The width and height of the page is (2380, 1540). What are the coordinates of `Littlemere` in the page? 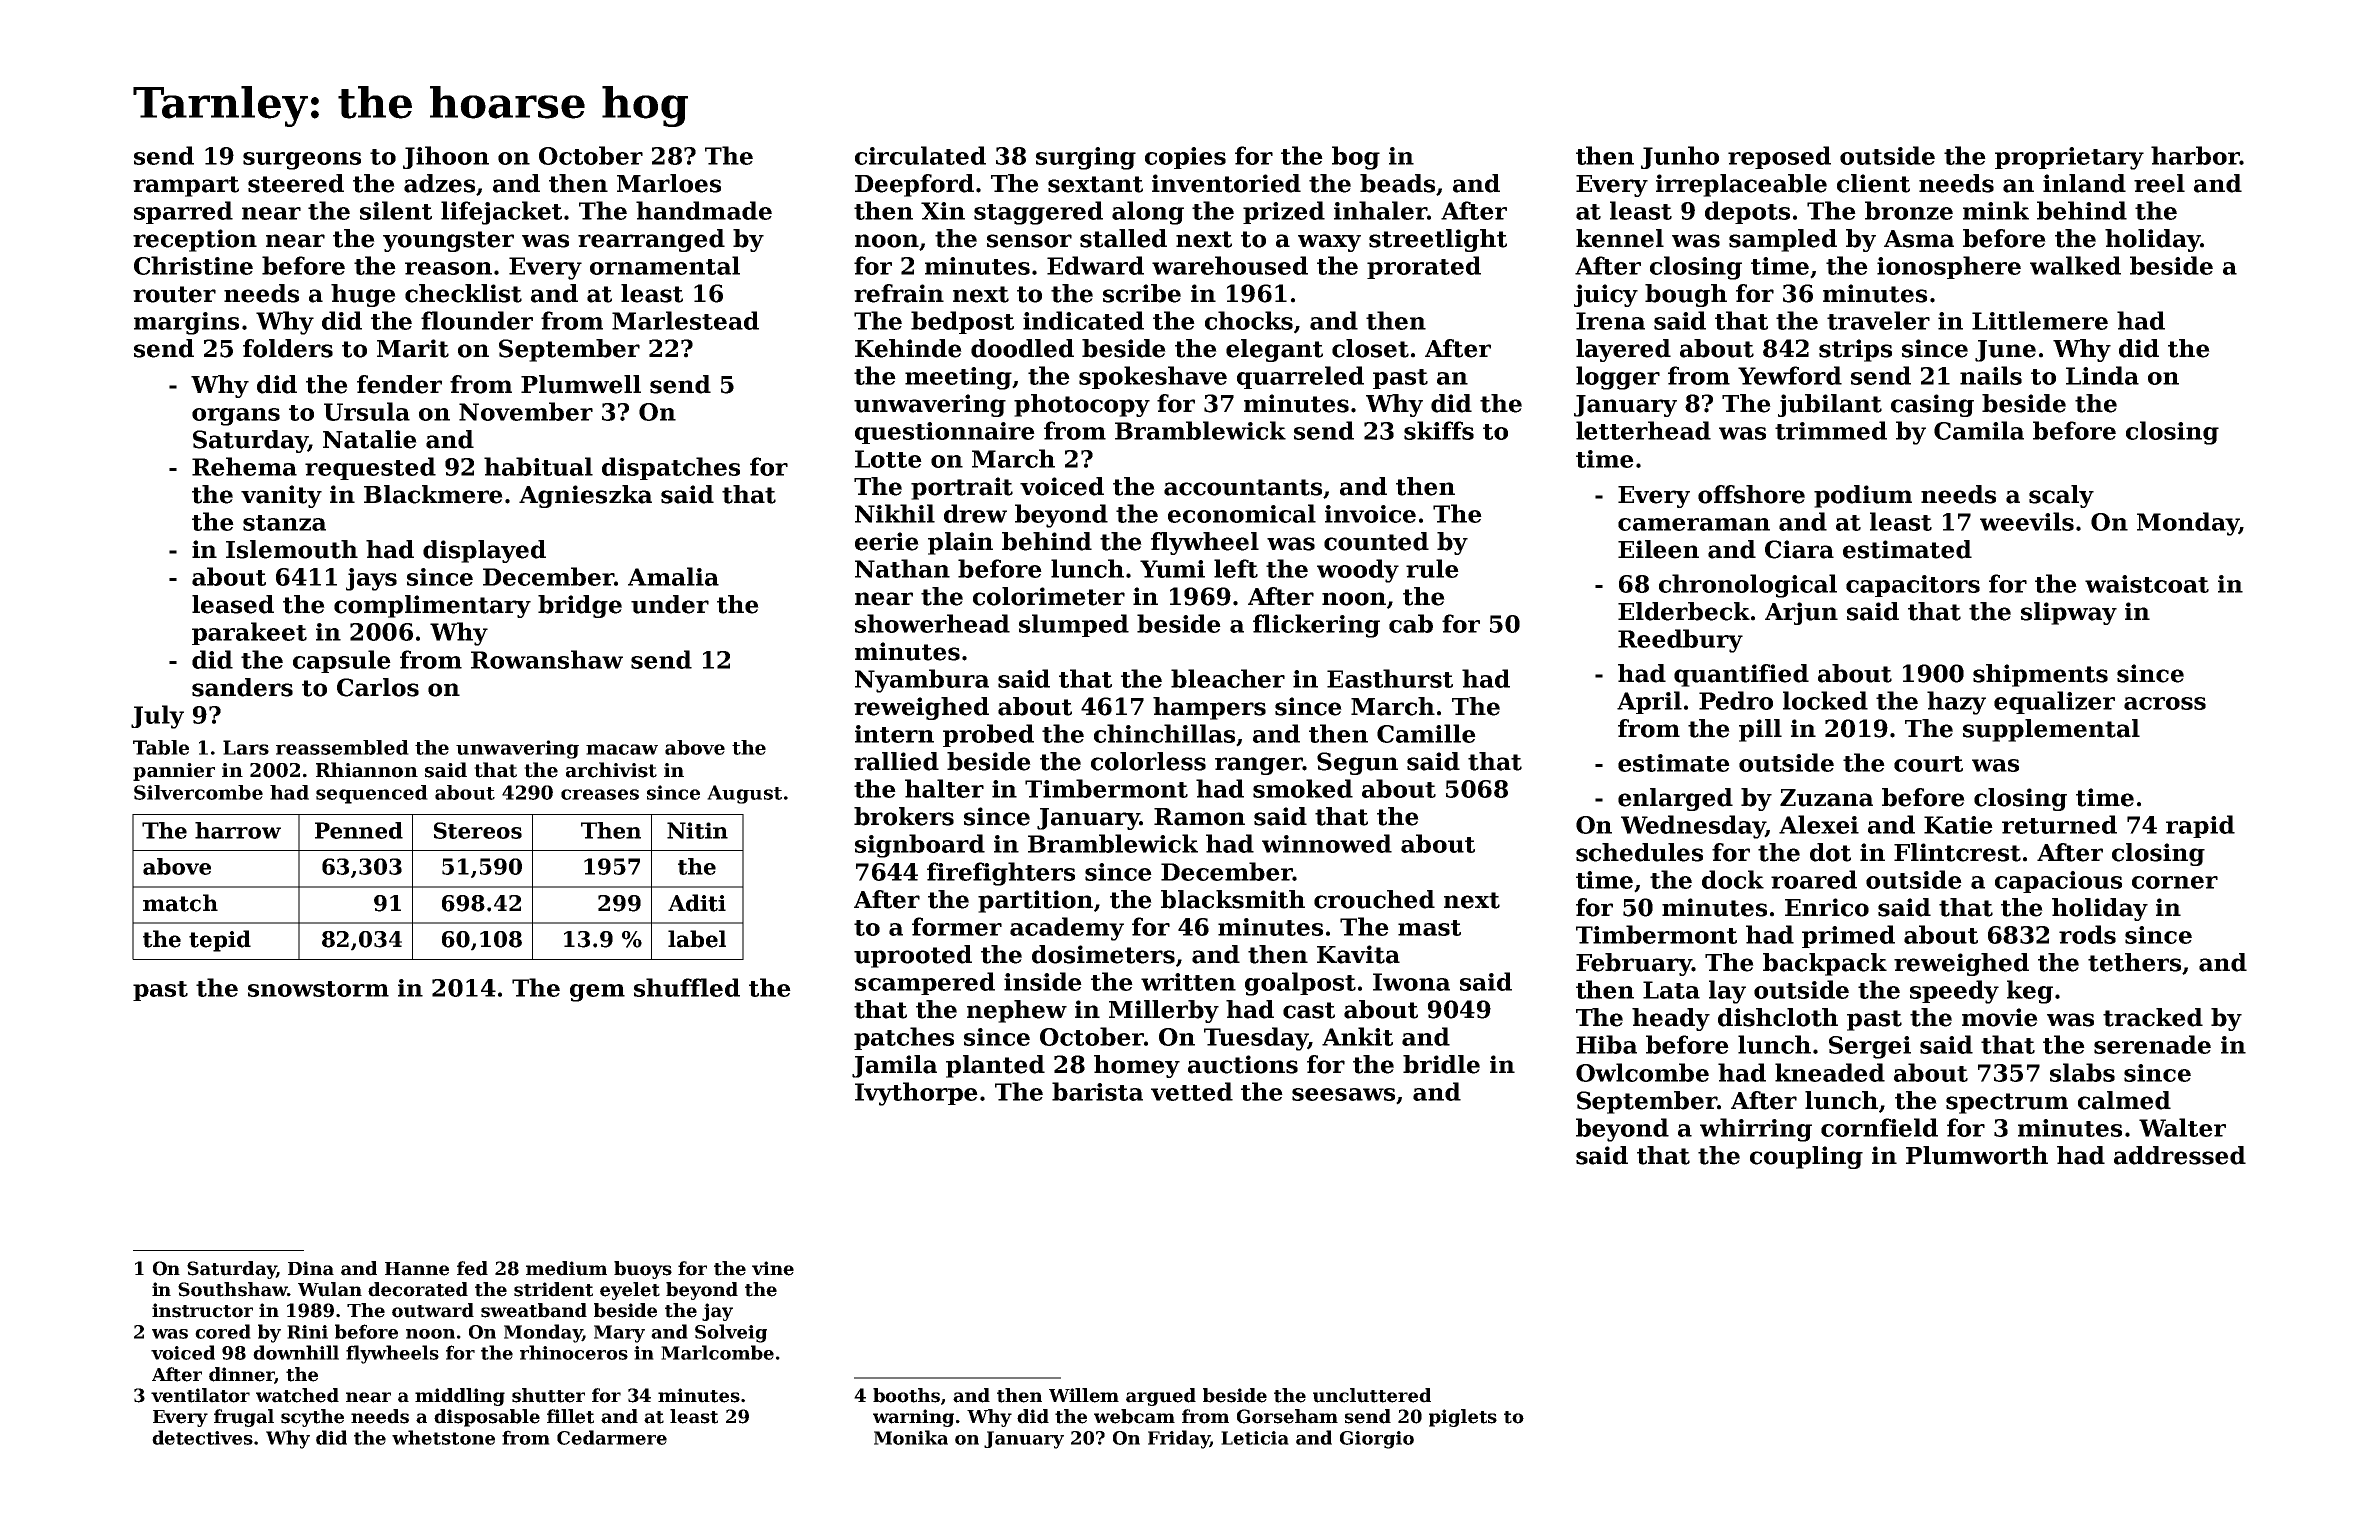 It's located at (2040, 320).
